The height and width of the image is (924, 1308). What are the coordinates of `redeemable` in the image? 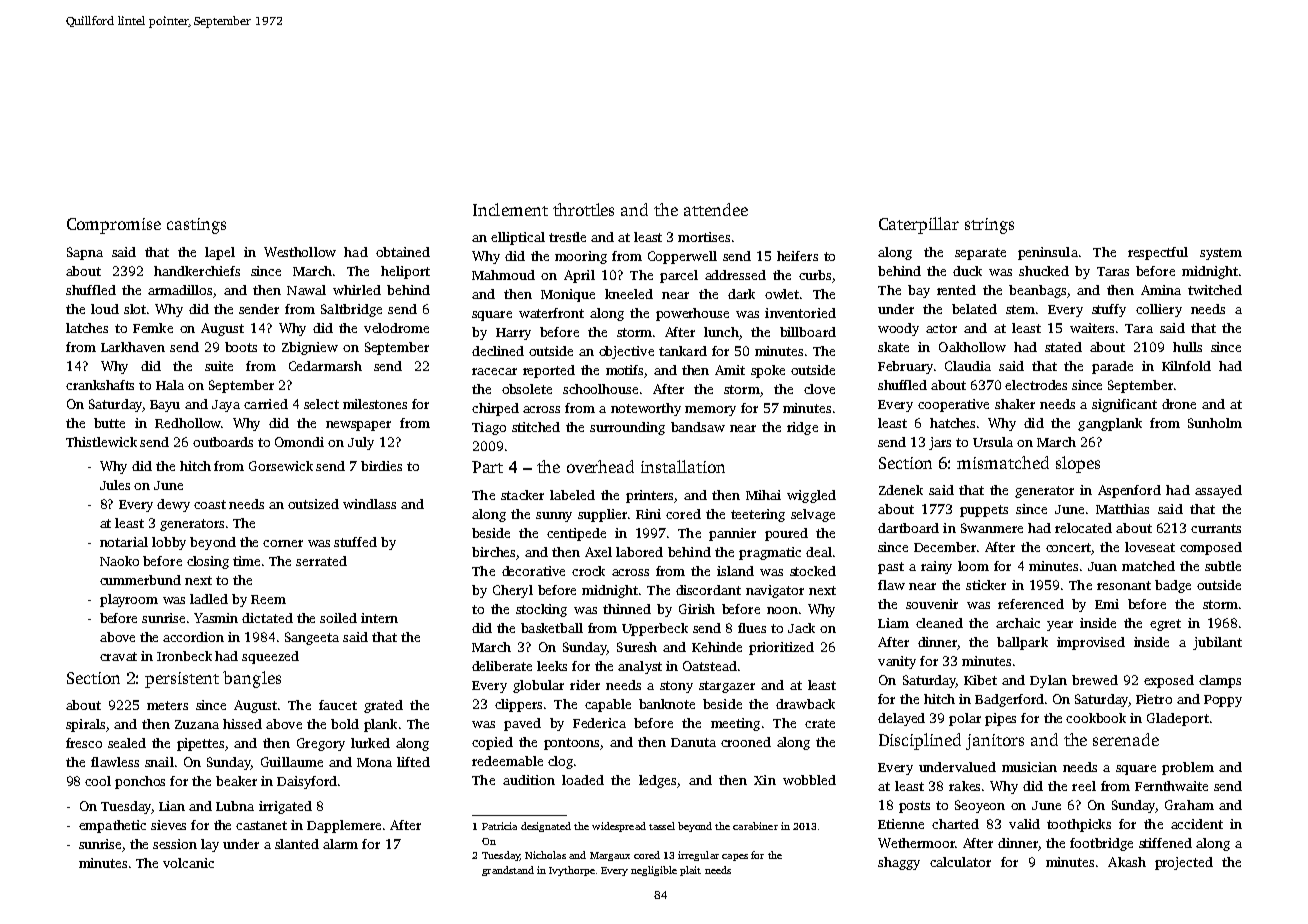 It's located at (507, 761).
